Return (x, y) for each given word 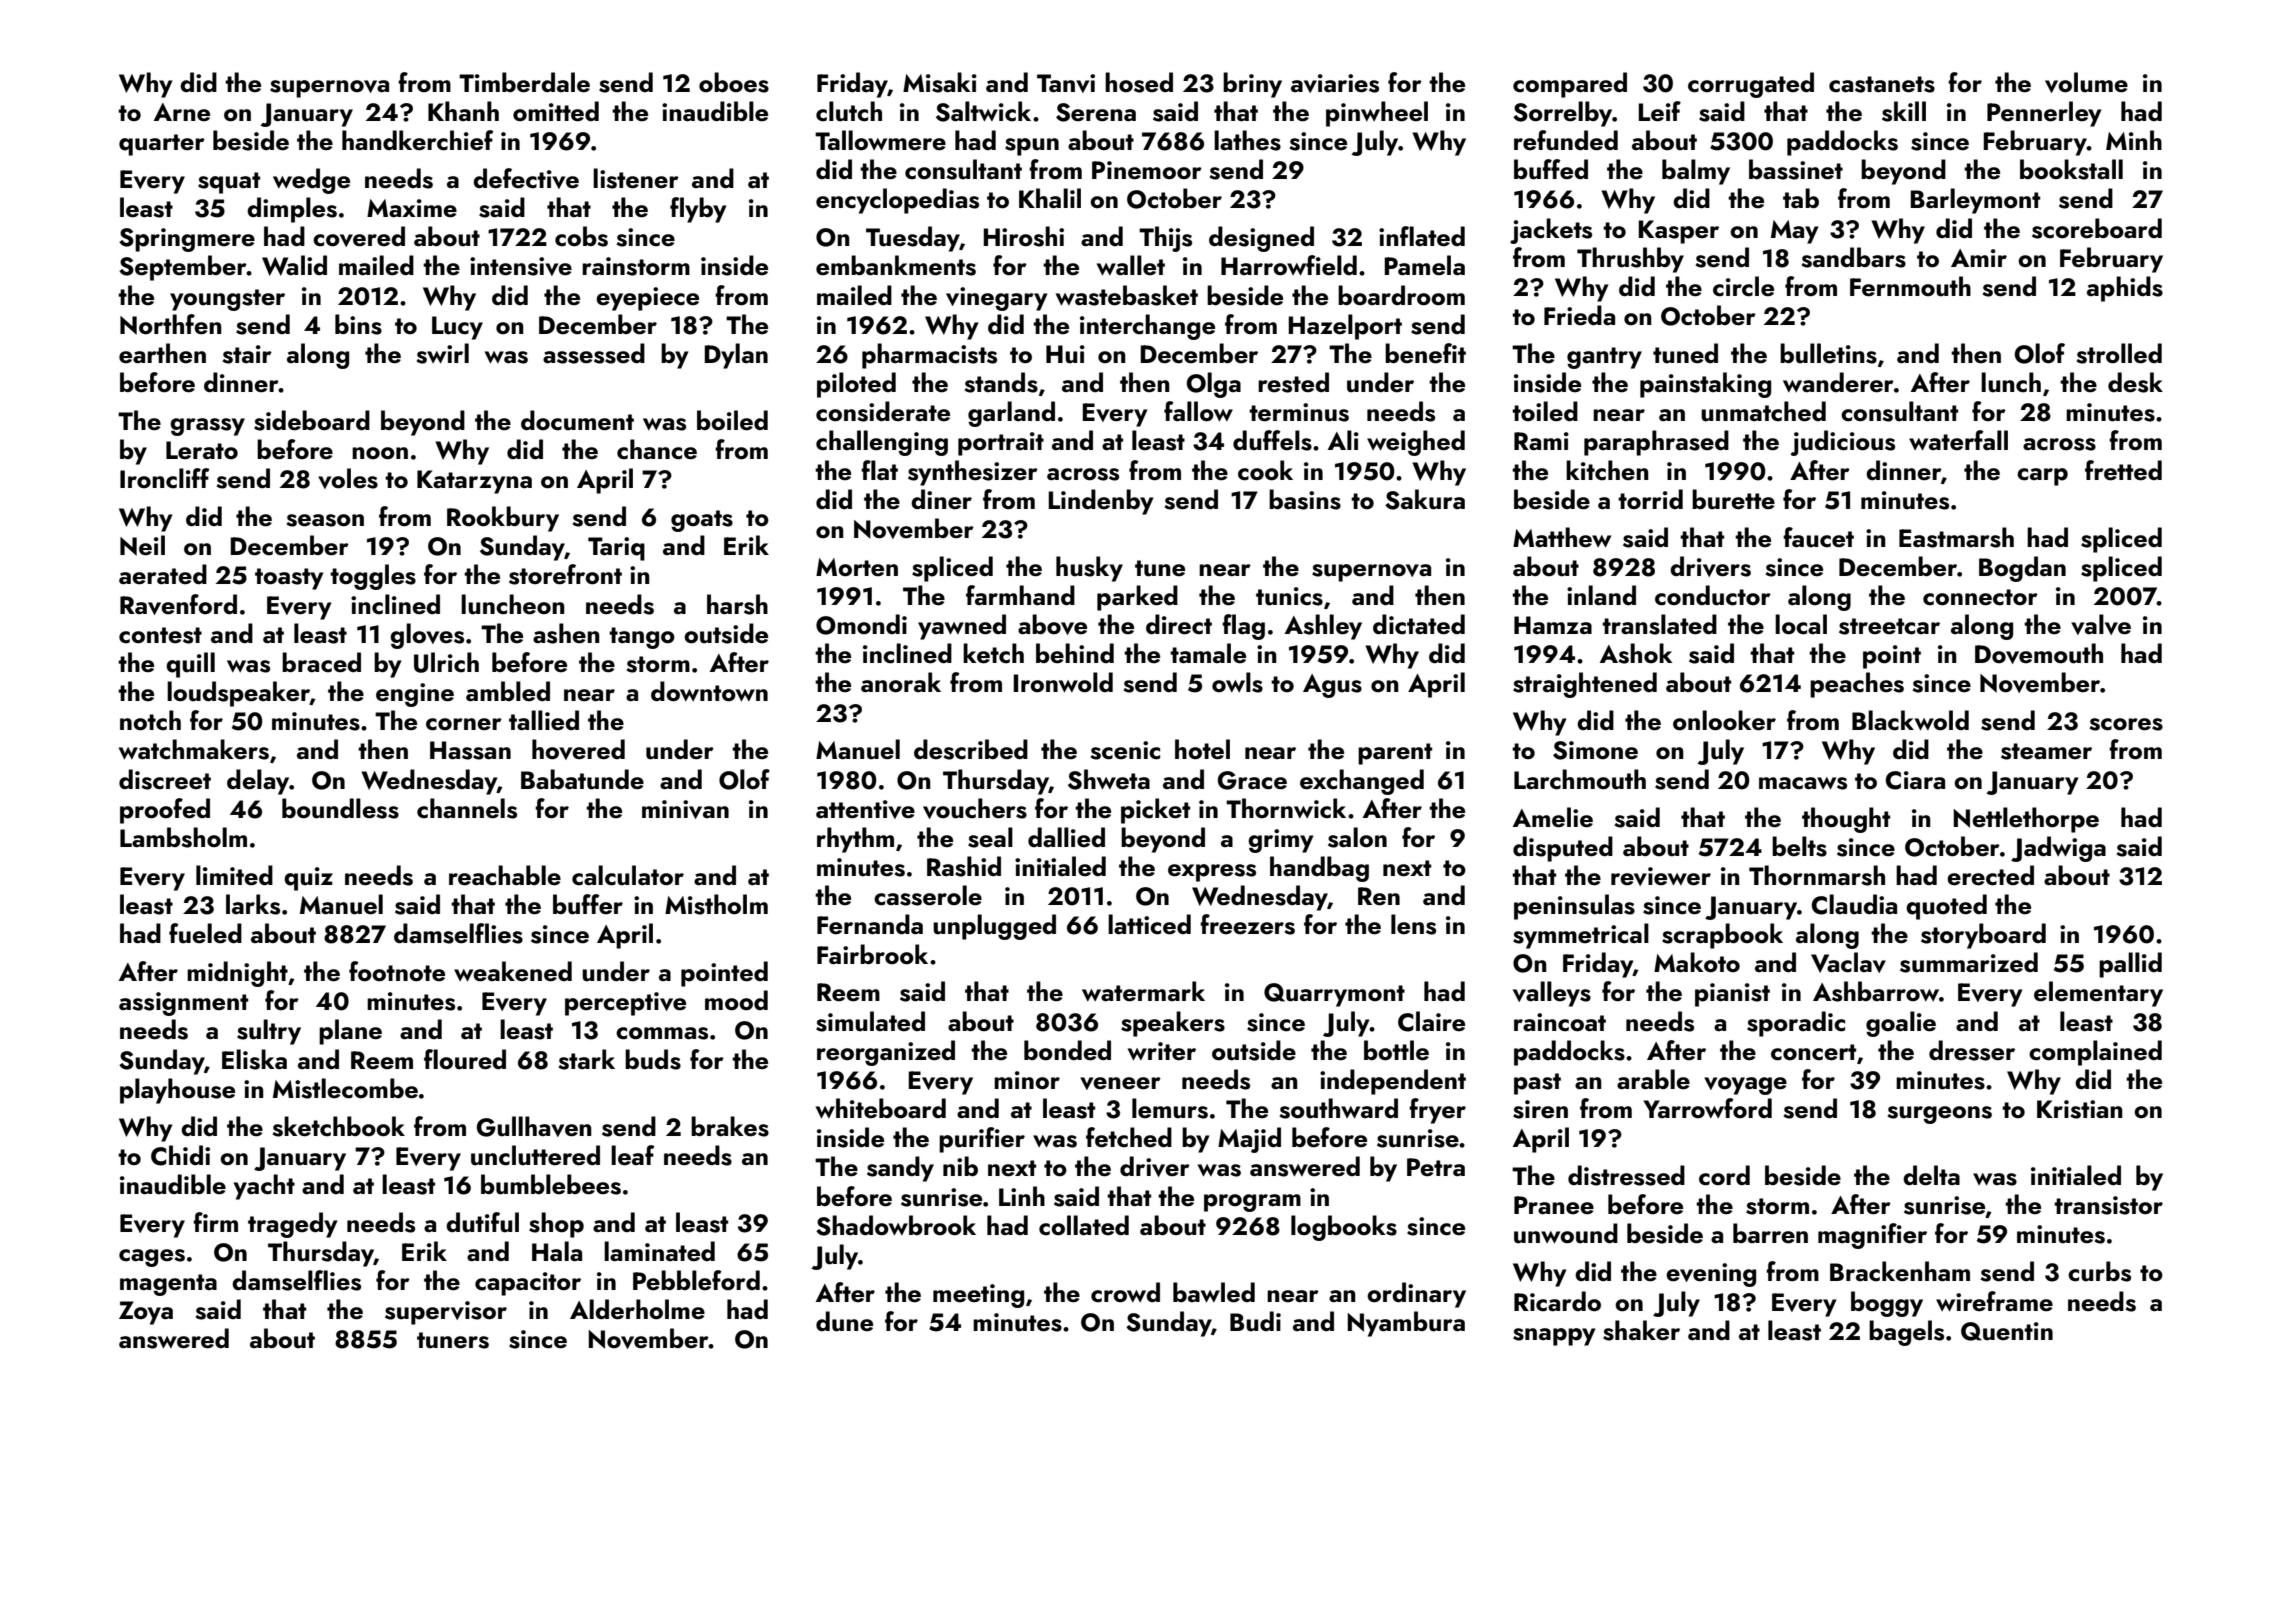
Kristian (2080, 1109)
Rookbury (503, 519)
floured (465, 1059)
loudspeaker (238, 694)
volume (2086, 82)
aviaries (1335, 83)
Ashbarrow (1876, 991)
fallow (1198, 411)
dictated (1419, 624)
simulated (870, 1021)
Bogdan (2022, 569)
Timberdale (524, 82)
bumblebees (551, 1184)
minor (1027, 1080)
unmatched (1763, 411)
